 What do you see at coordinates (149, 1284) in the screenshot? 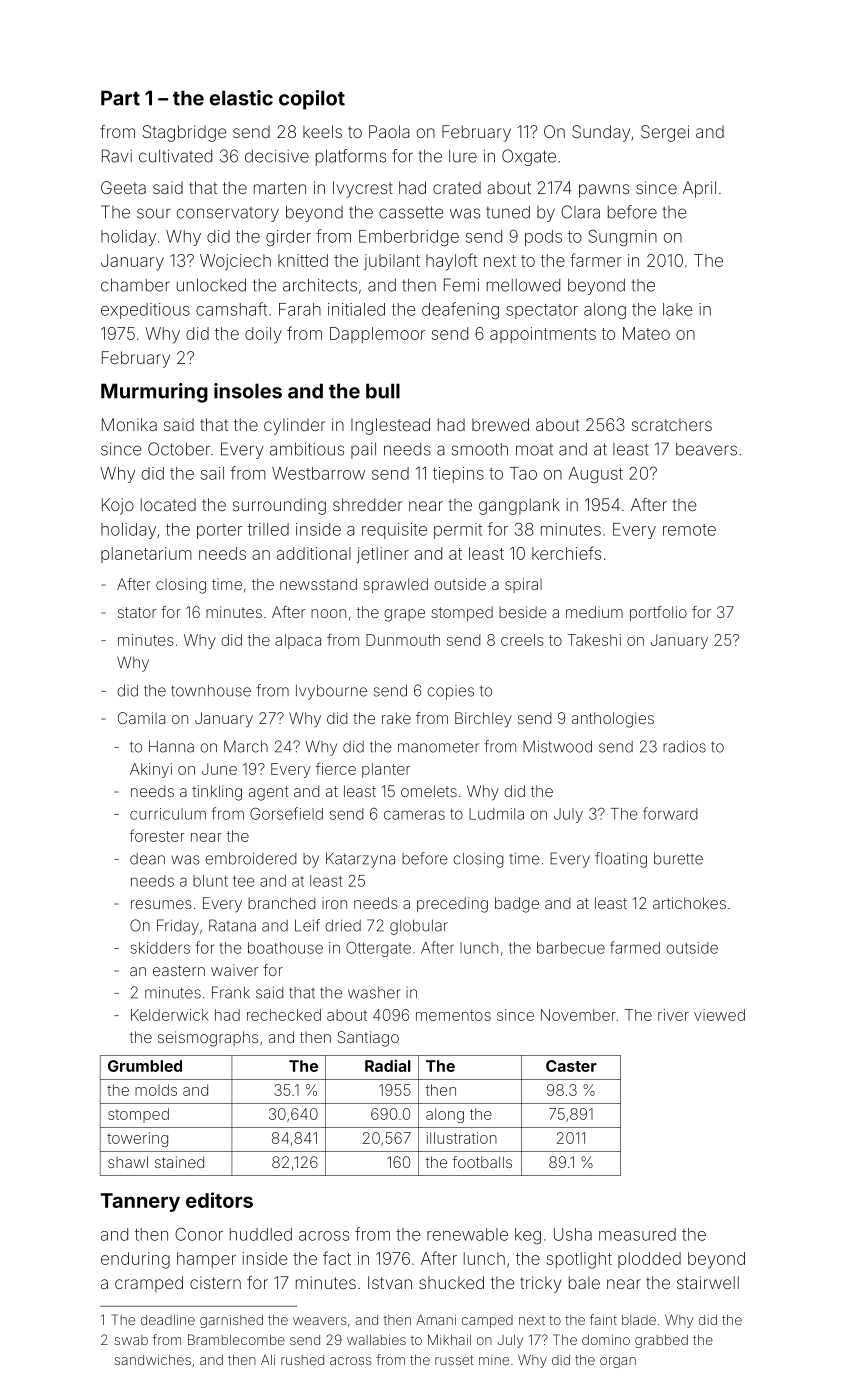
I see `cramped` at bounding box center [149, 1284].
